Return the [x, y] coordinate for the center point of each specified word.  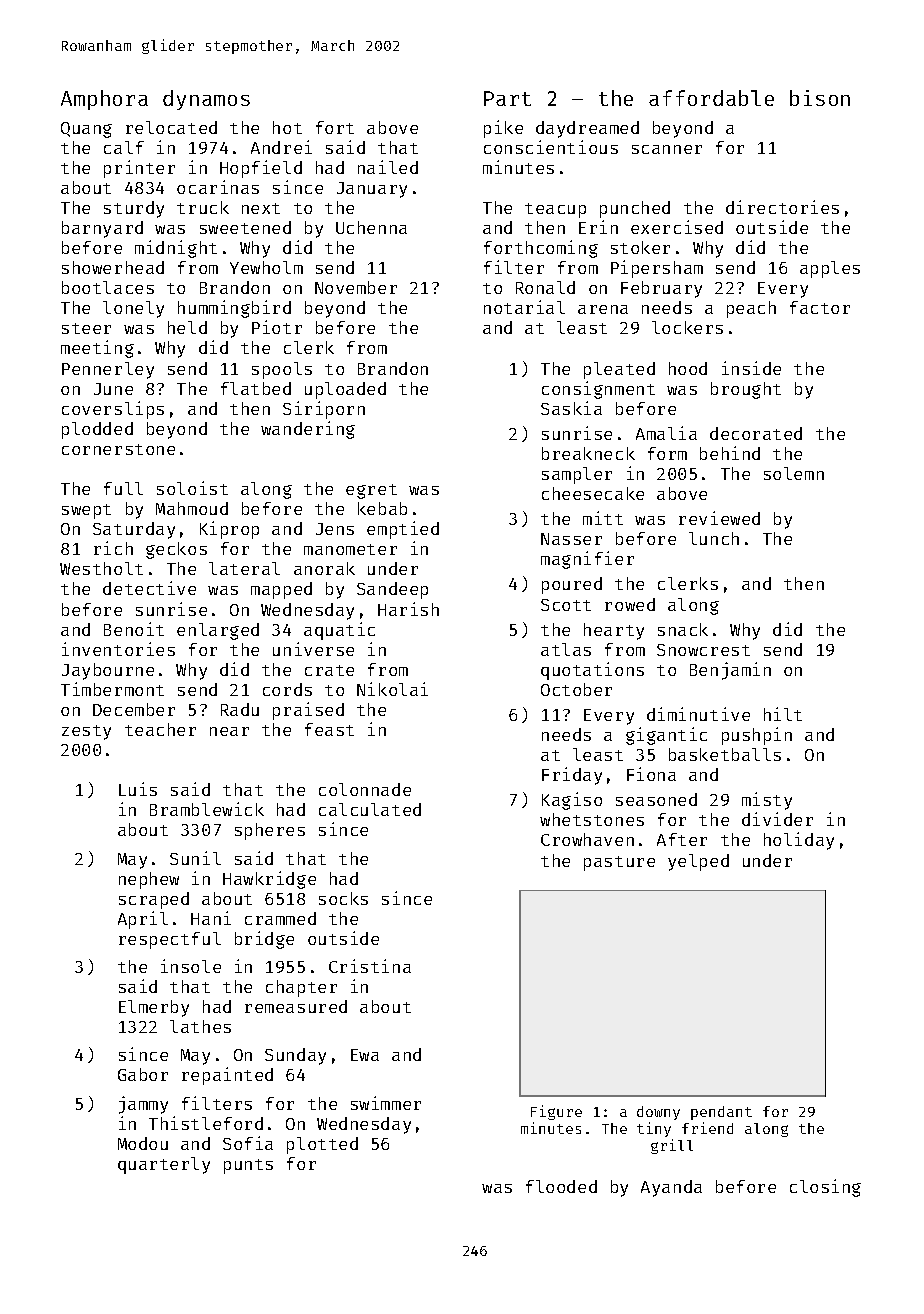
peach [751, 309]
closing [825, 1188]
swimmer [386, 1103]
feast [329, 729]
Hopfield [261, 169]
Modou [143, 1143]
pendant [721, 1113]
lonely [133, 309]
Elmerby [154, 1008]
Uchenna [371, 227]
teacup [555, 210]
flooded [561, 1186]
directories [782, 207]
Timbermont [112, 689]
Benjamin [730, 671]
